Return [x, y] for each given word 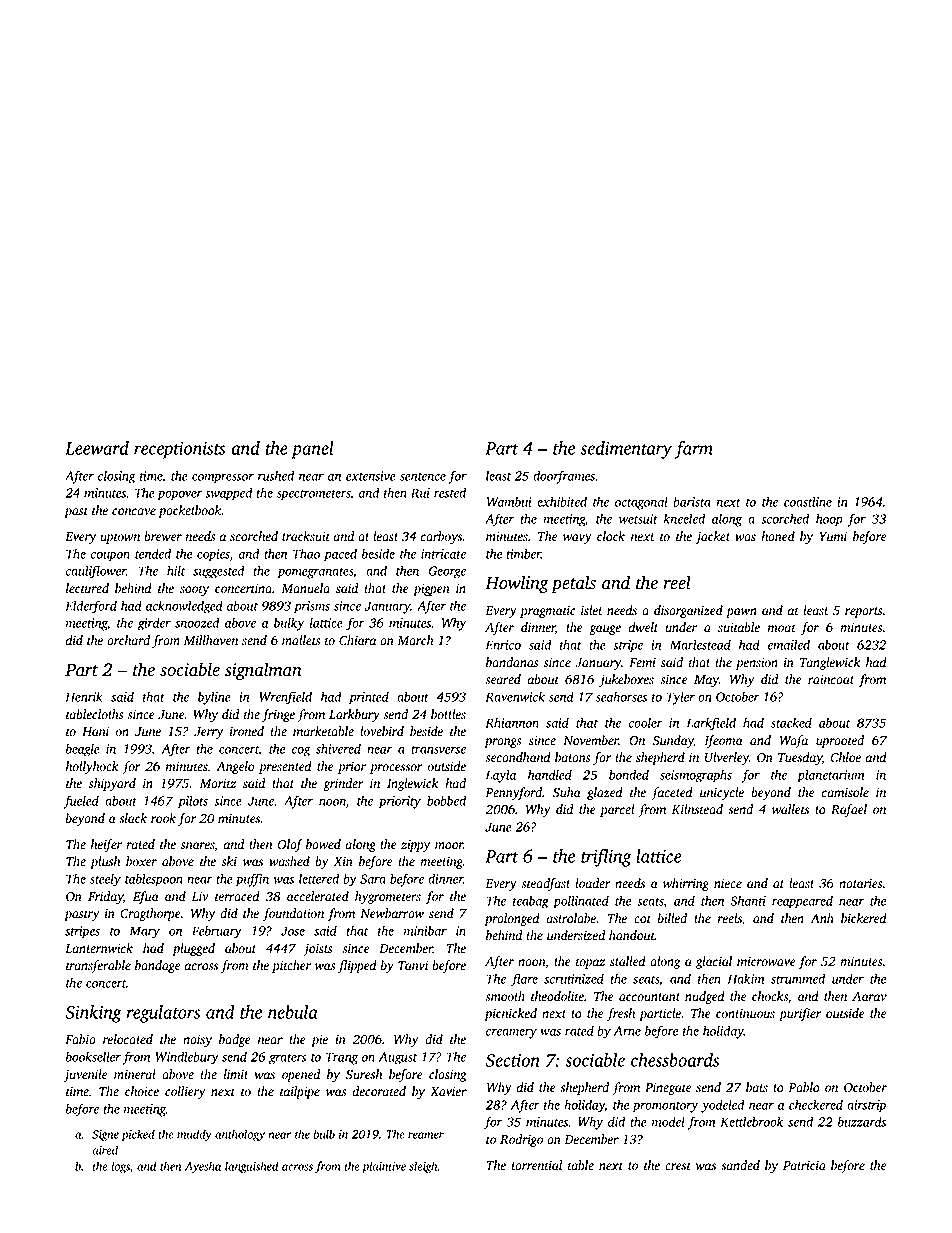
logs [120, 1167]
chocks [770, 996]
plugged [193, 949]
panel [312, 450]
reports [864, 612]
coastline [808, 501]
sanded [740, 1165]
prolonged [512, 919]
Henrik [84, 696]
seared [503, 679]
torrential [536, 1165]
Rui [420, 493]
